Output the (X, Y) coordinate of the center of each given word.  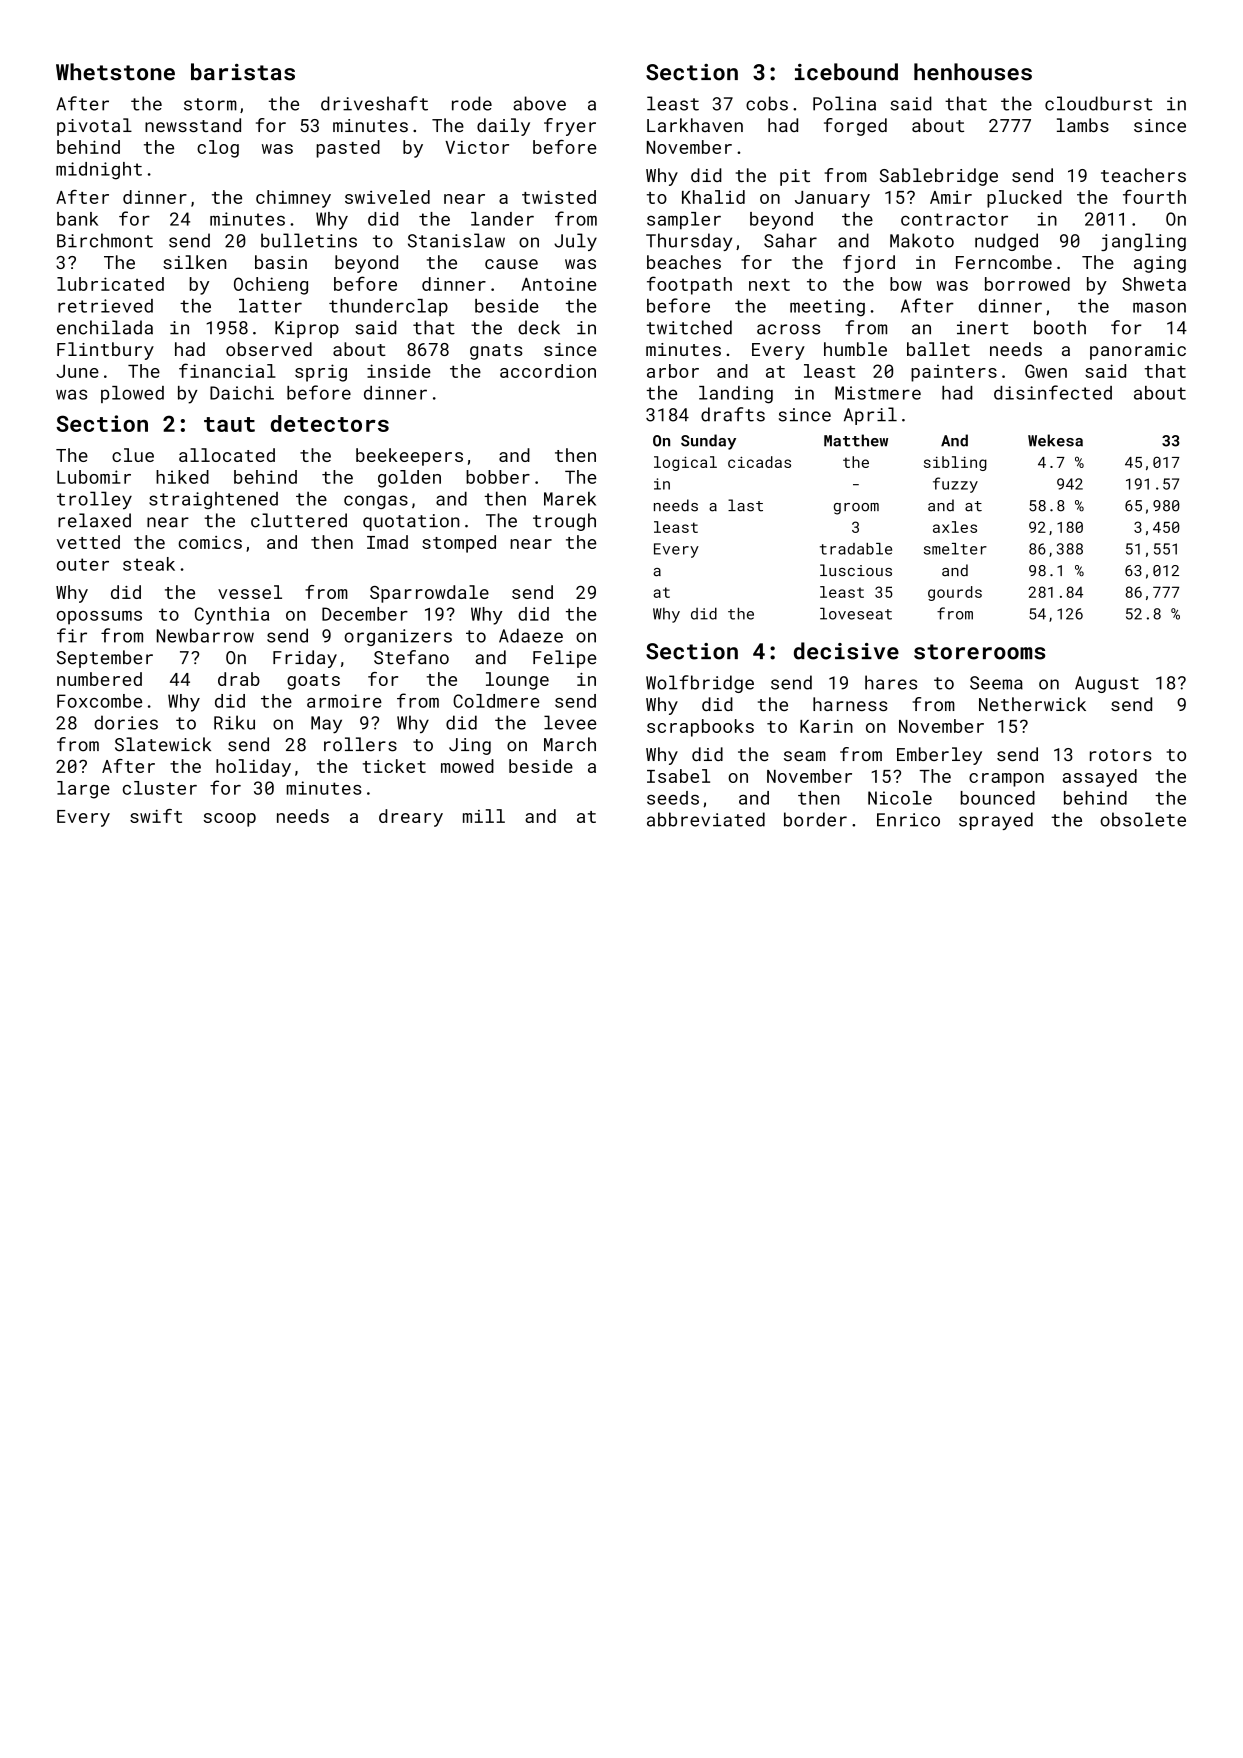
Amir (951, 197)
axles (955, 527)
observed (269, 349)
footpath (689, 285)
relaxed (94, 520)
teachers (1143, 175)
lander (502, 219)
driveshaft (374, 103)
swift (156, 816)
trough (564, 522)
